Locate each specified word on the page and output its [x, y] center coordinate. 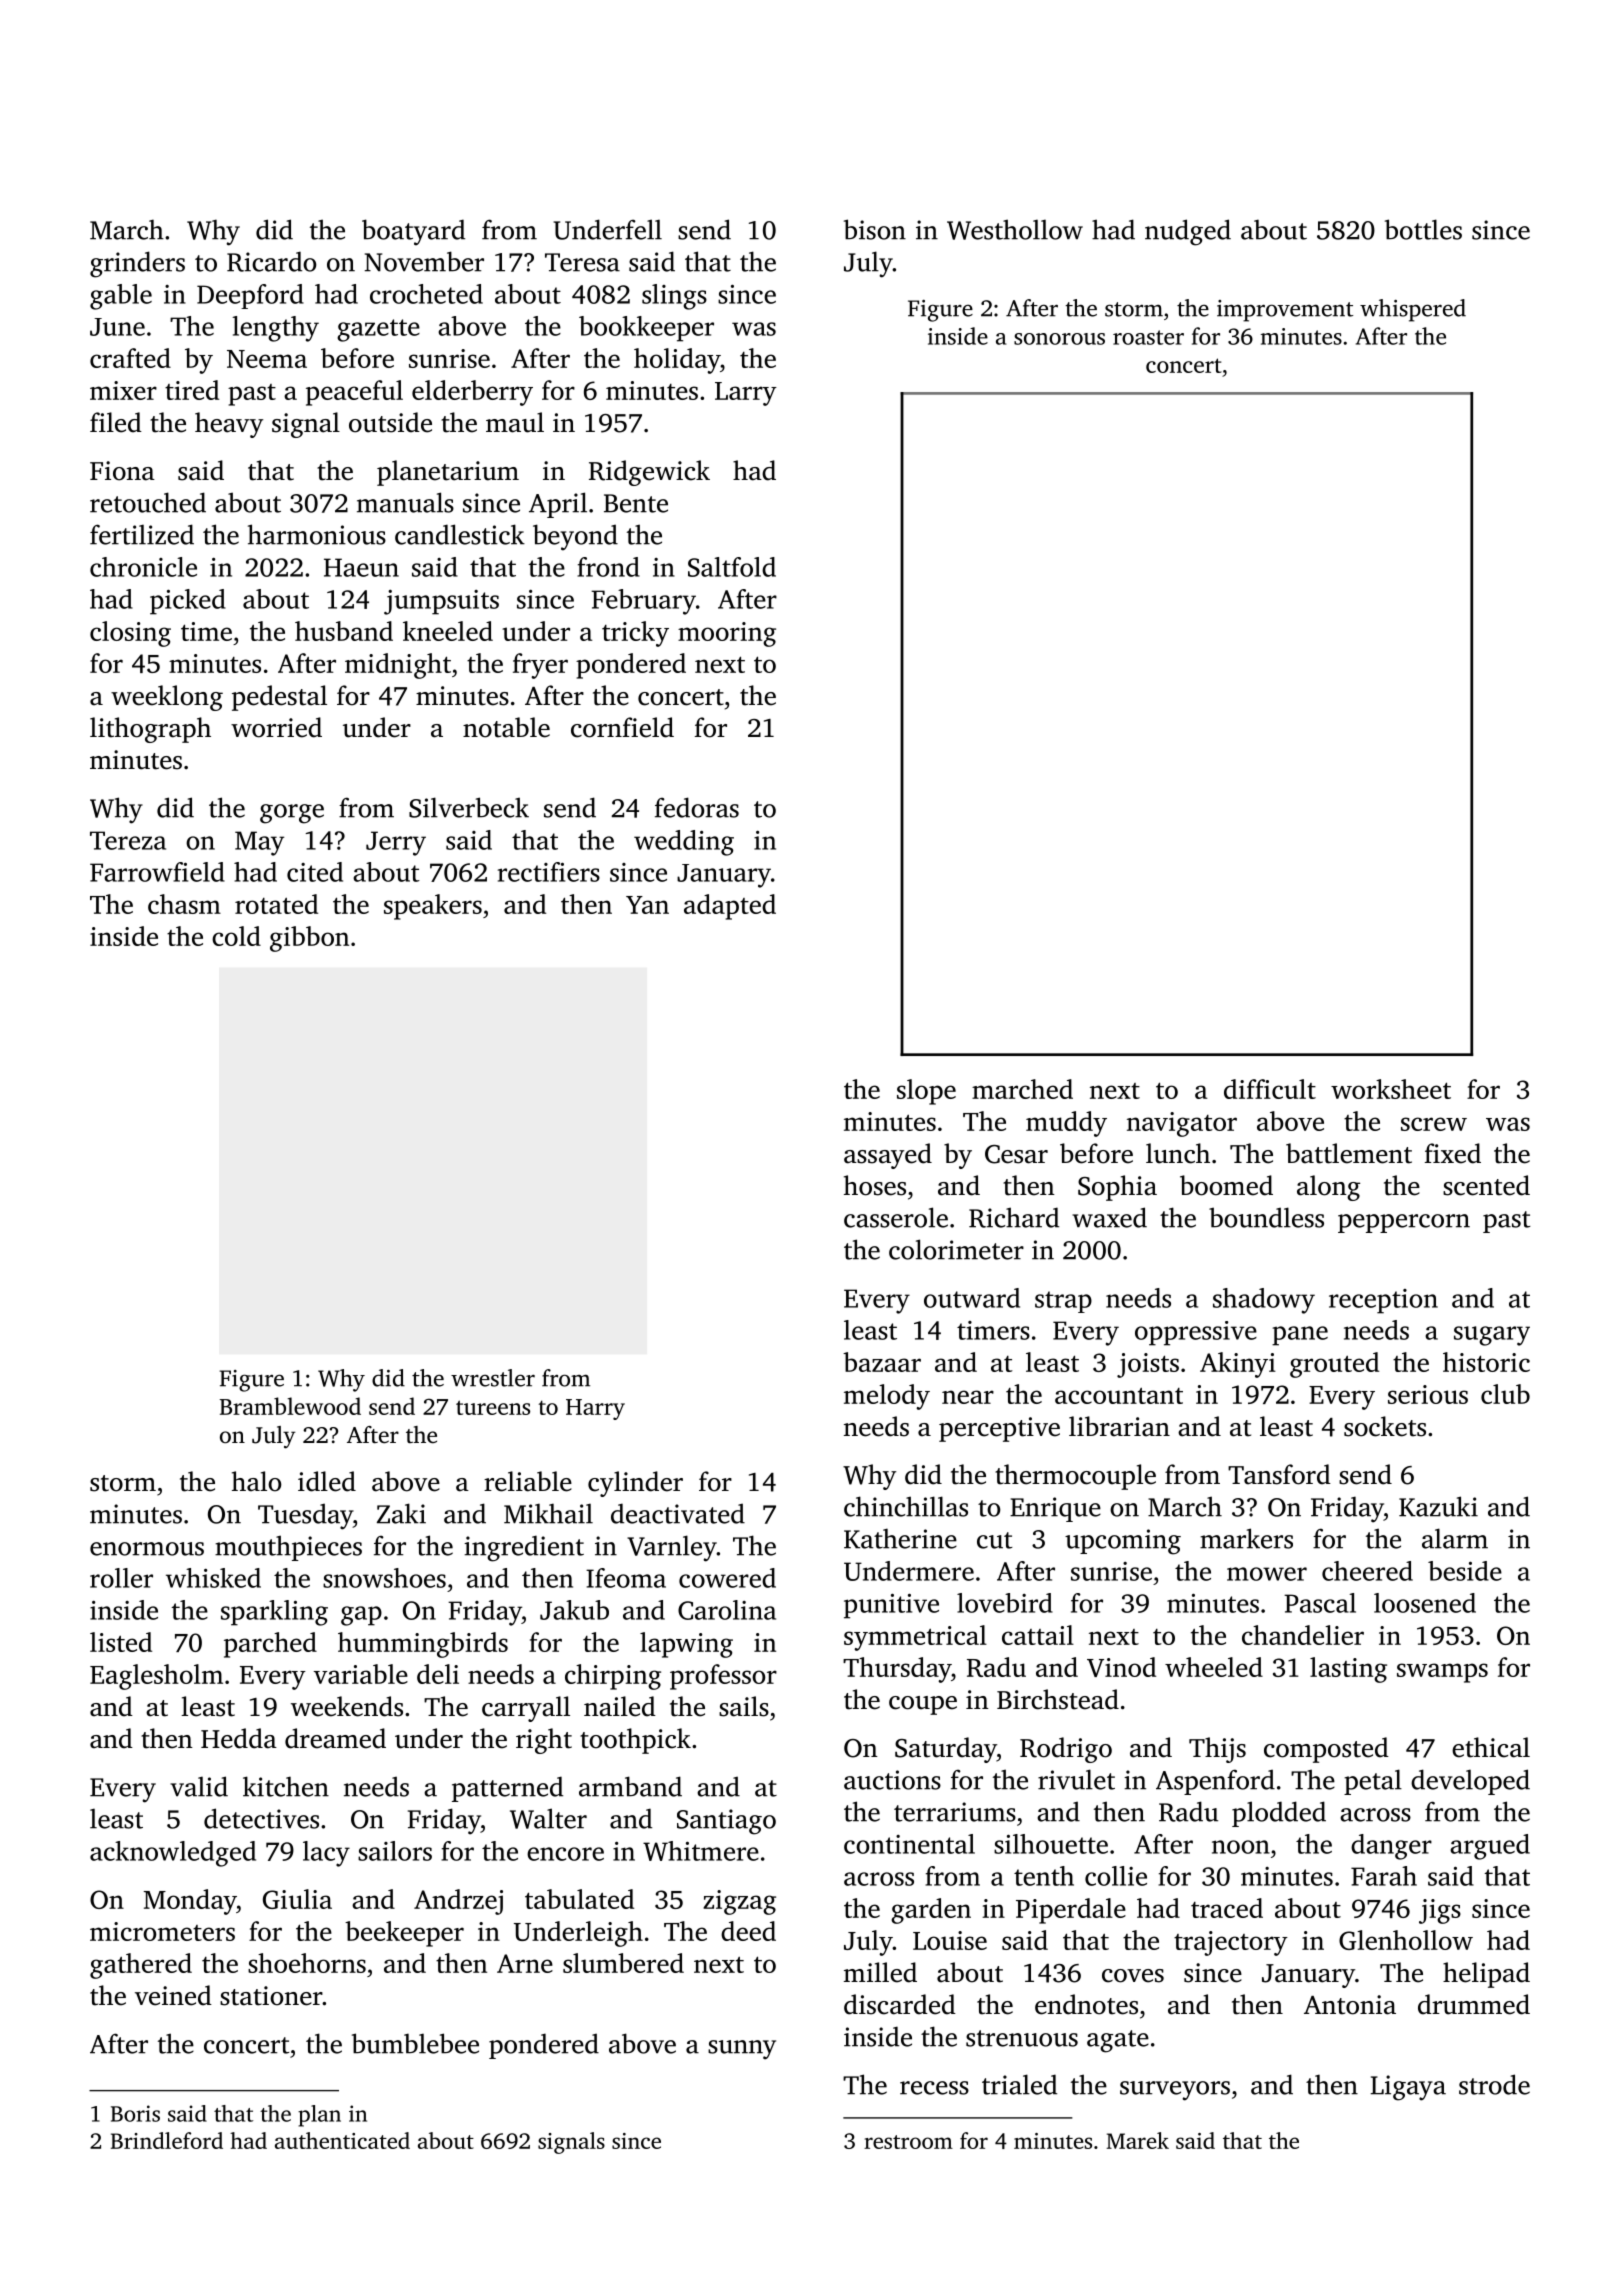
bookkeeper [646, 329]
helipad [1486, 1975]
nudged [1188, 232]
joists [1148, 1365]
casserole [896, 1217]
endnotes [1086, 2004]
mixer [123, 390]
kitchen [286, 1786]
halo [257, 1481]
